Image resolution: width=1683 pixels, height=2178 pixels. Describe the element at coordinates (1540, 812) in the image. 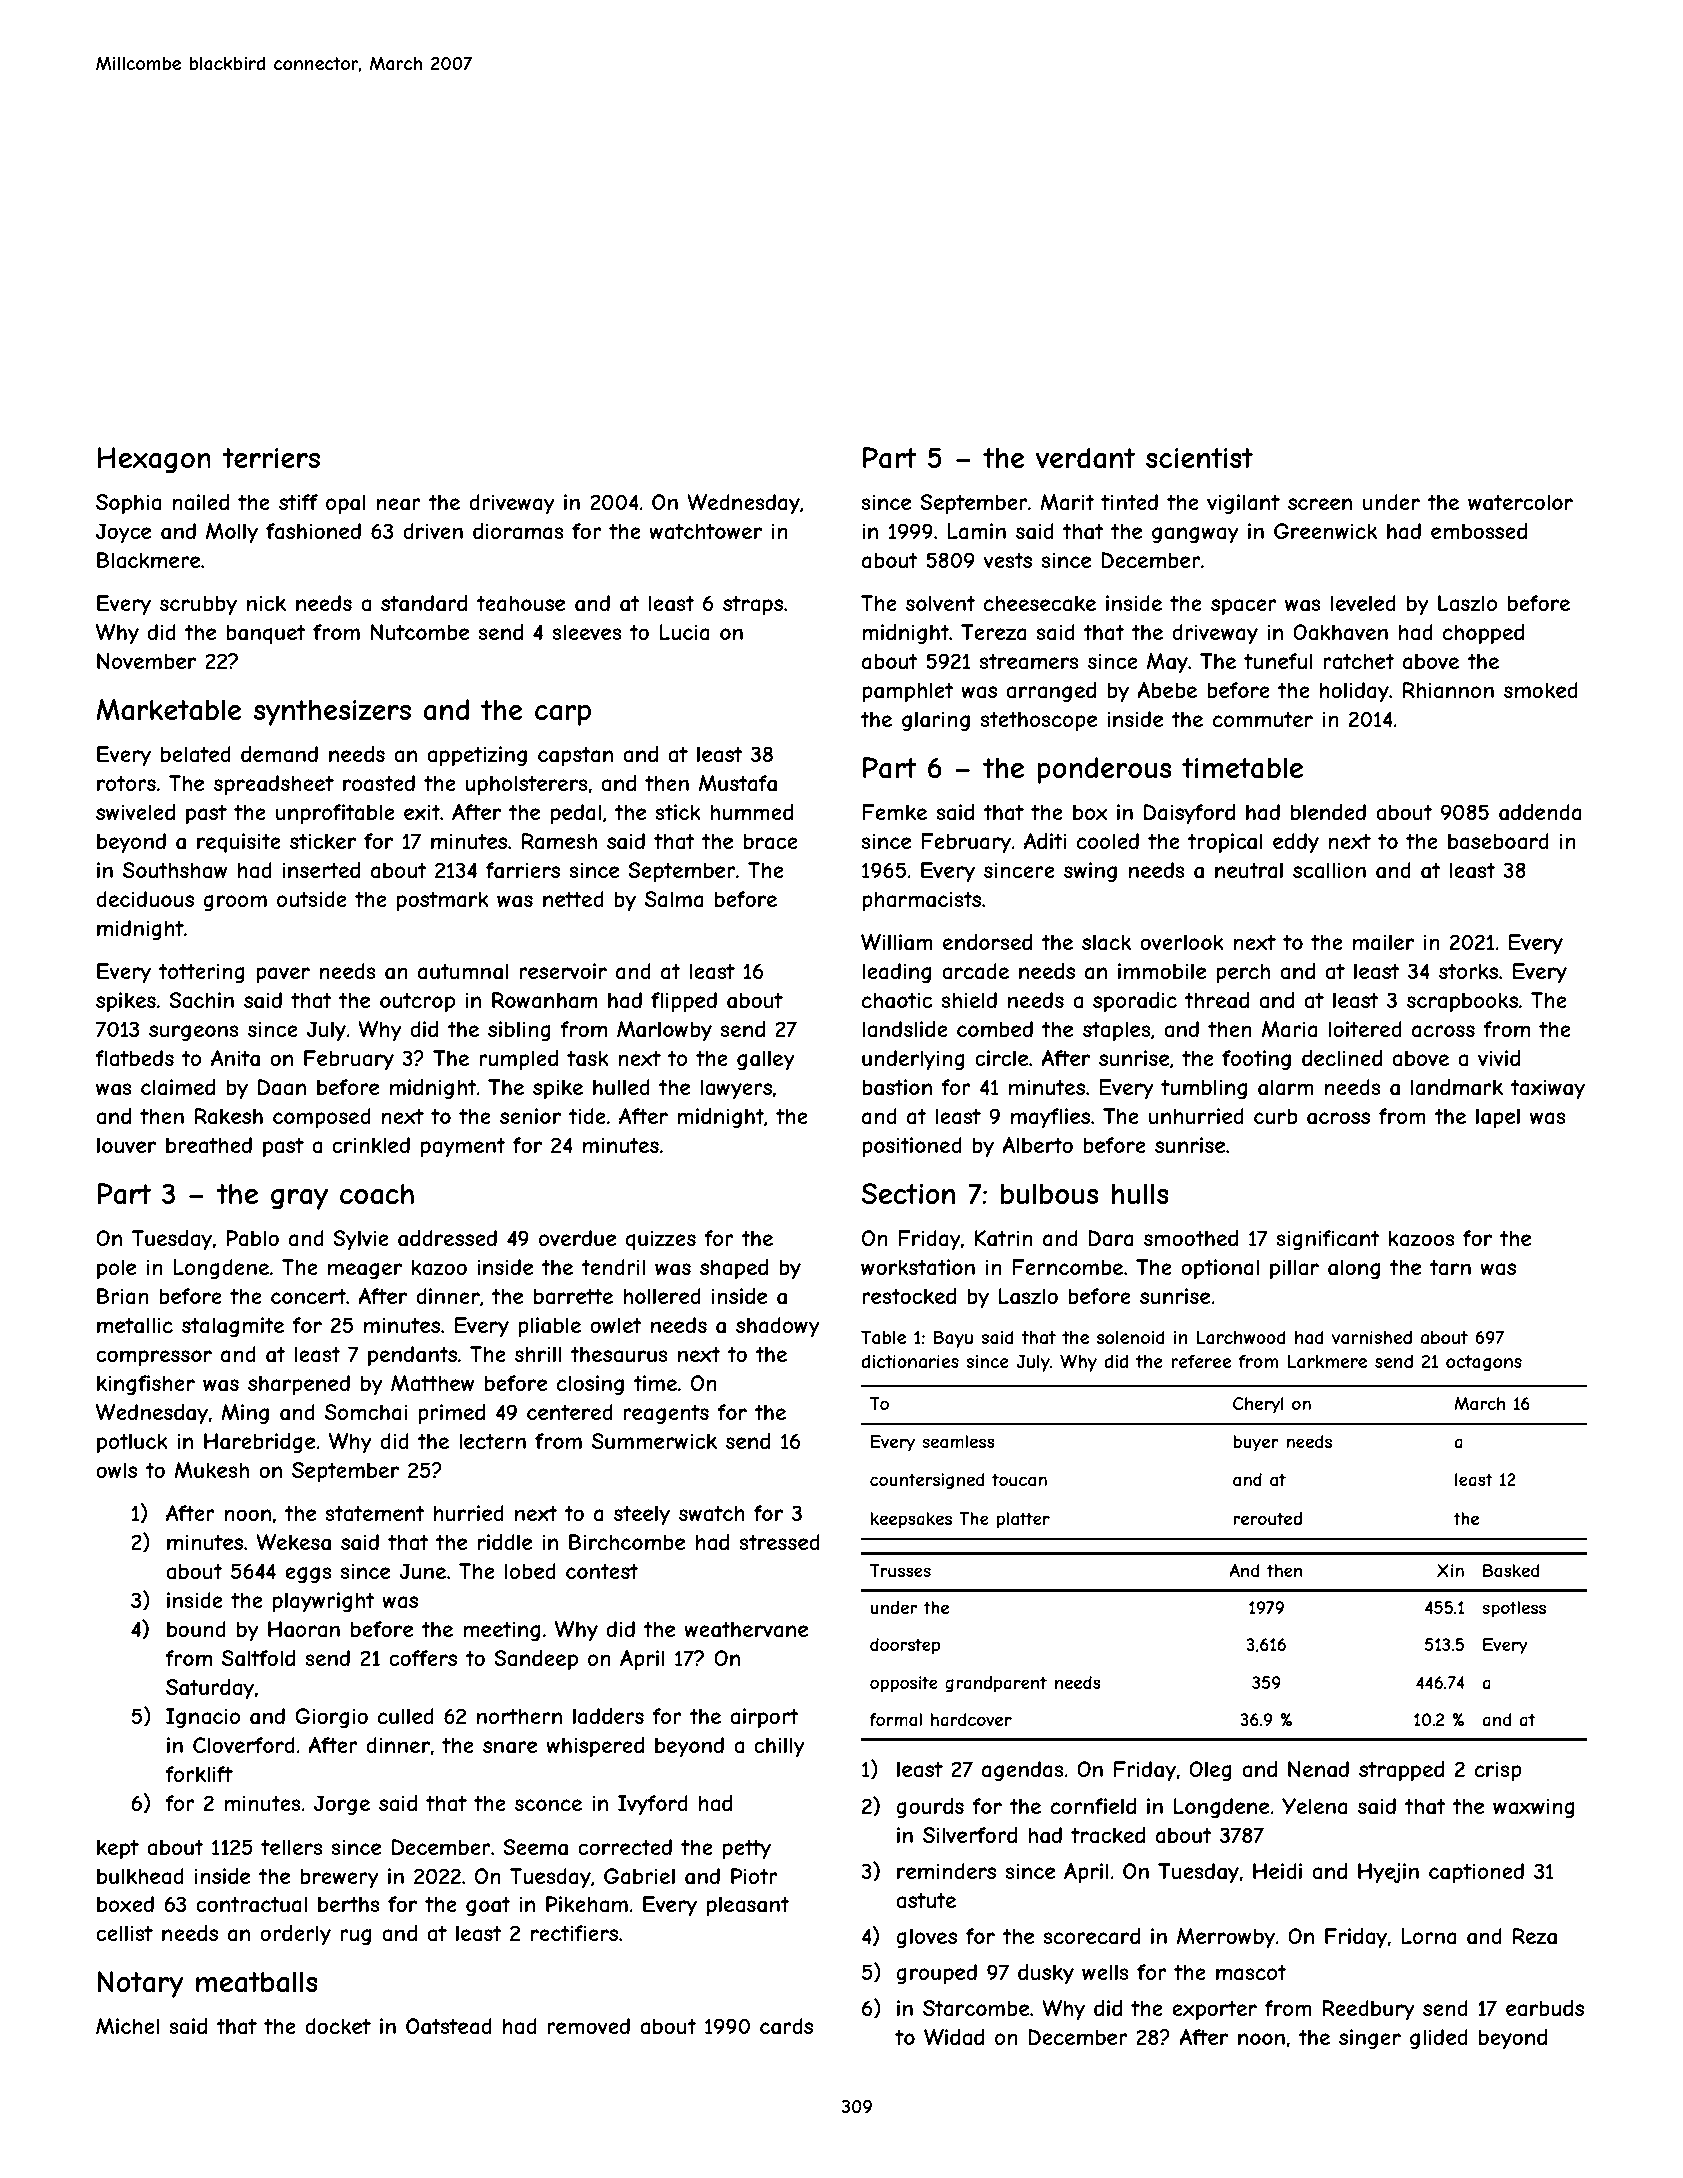

I see `addenda` at that location.
